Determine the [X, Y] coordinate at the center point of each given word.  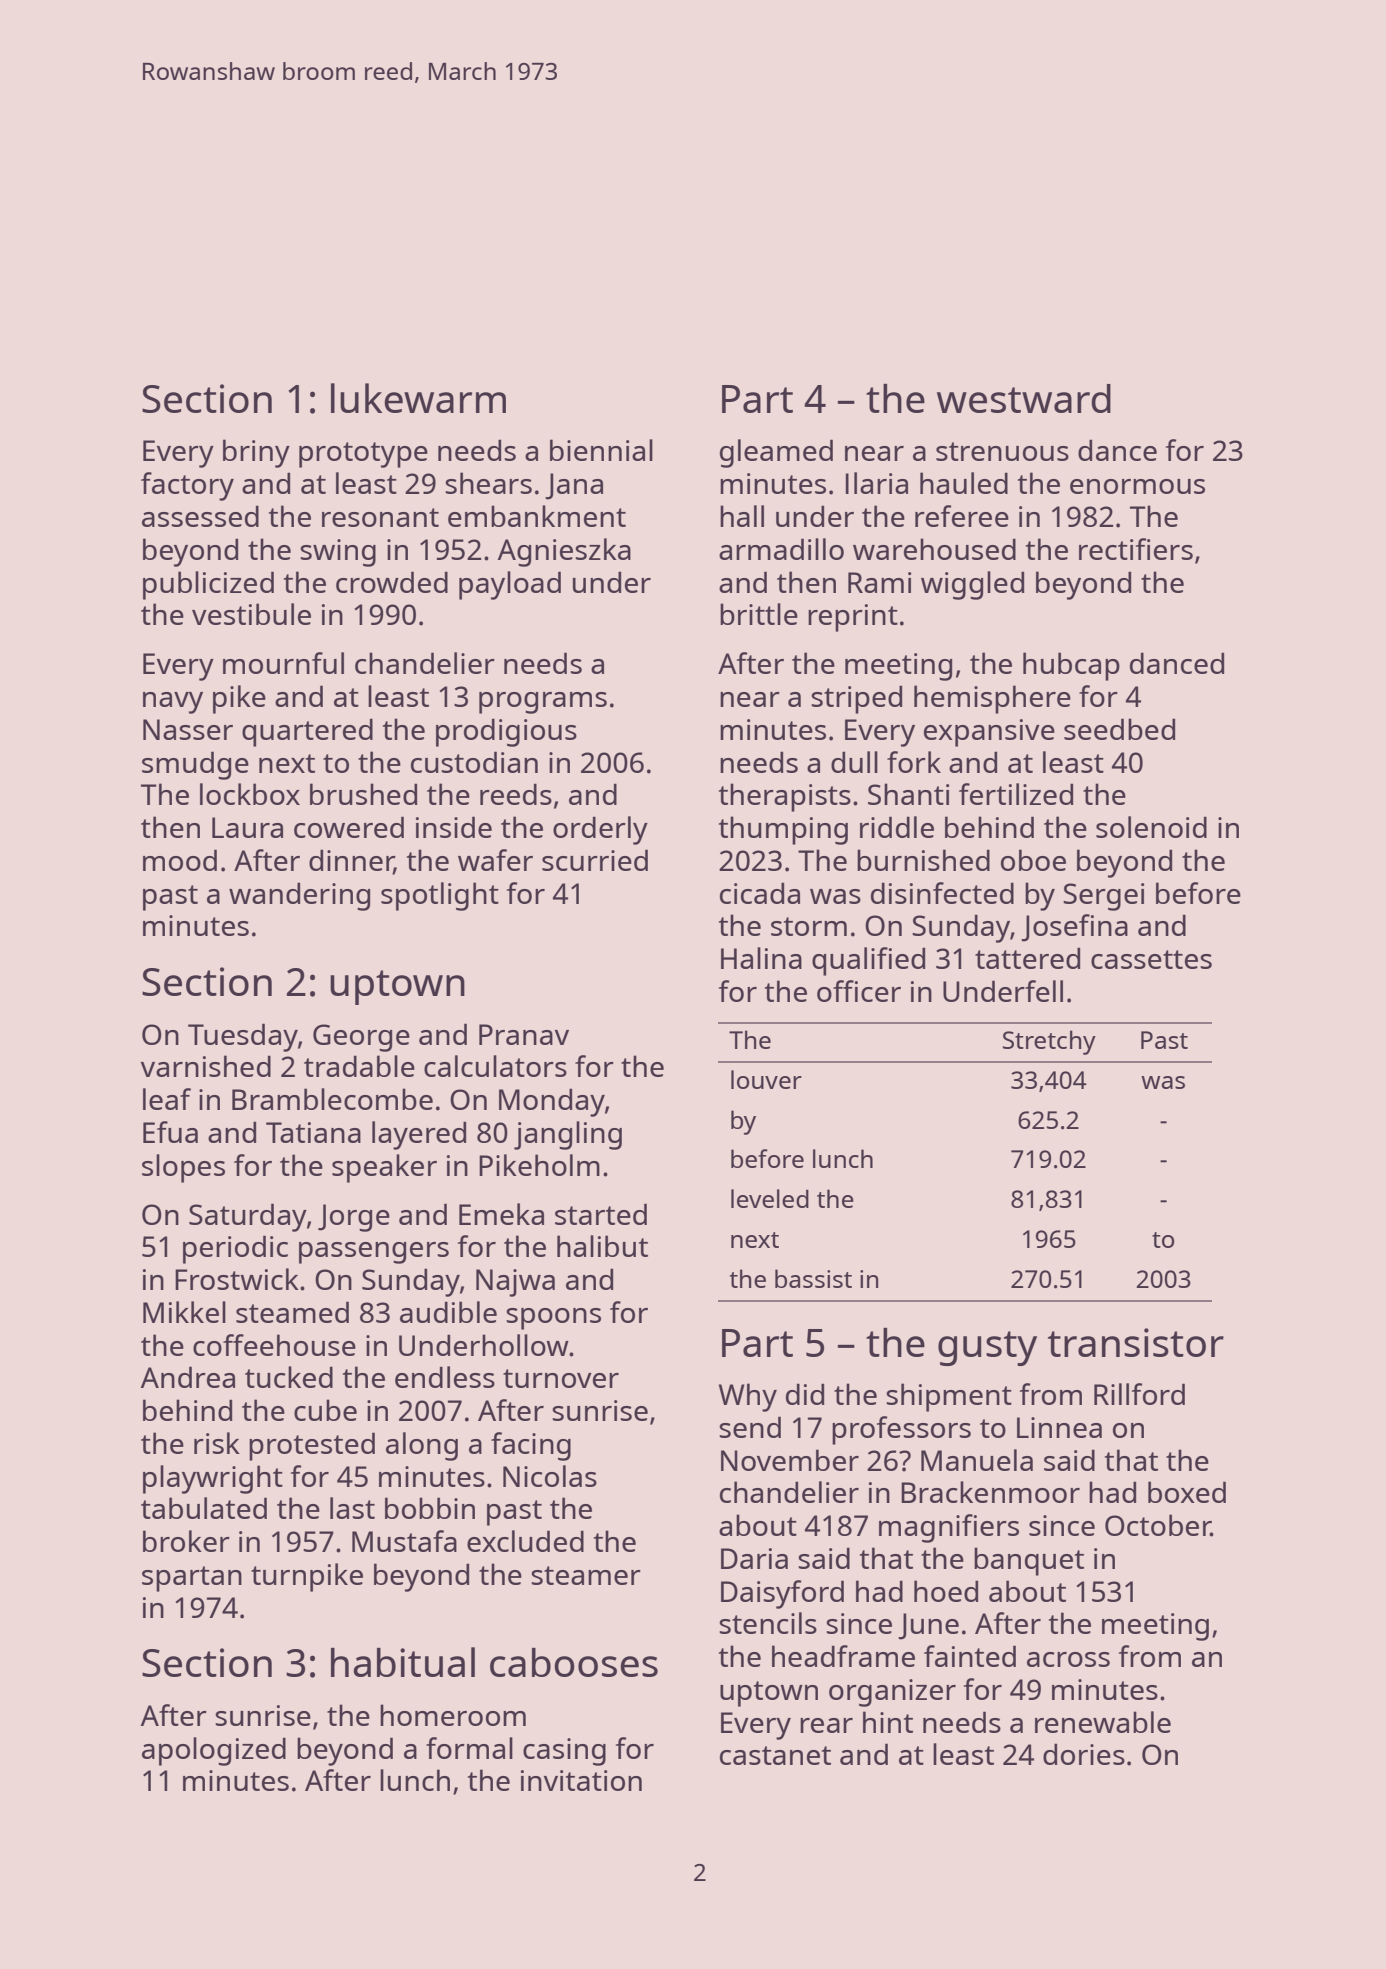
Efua [170, 1132]
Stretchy [1049, 1042]
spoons [553, 1319]
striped [856, 699]
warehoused [934, 549]
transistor [1136, 1342]
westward [1024, 398]
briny [256, 453]
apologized [214, 1751]
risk [217, 1443]
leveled [770, 1198]
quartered [307, 732]
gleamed [776, 453]
